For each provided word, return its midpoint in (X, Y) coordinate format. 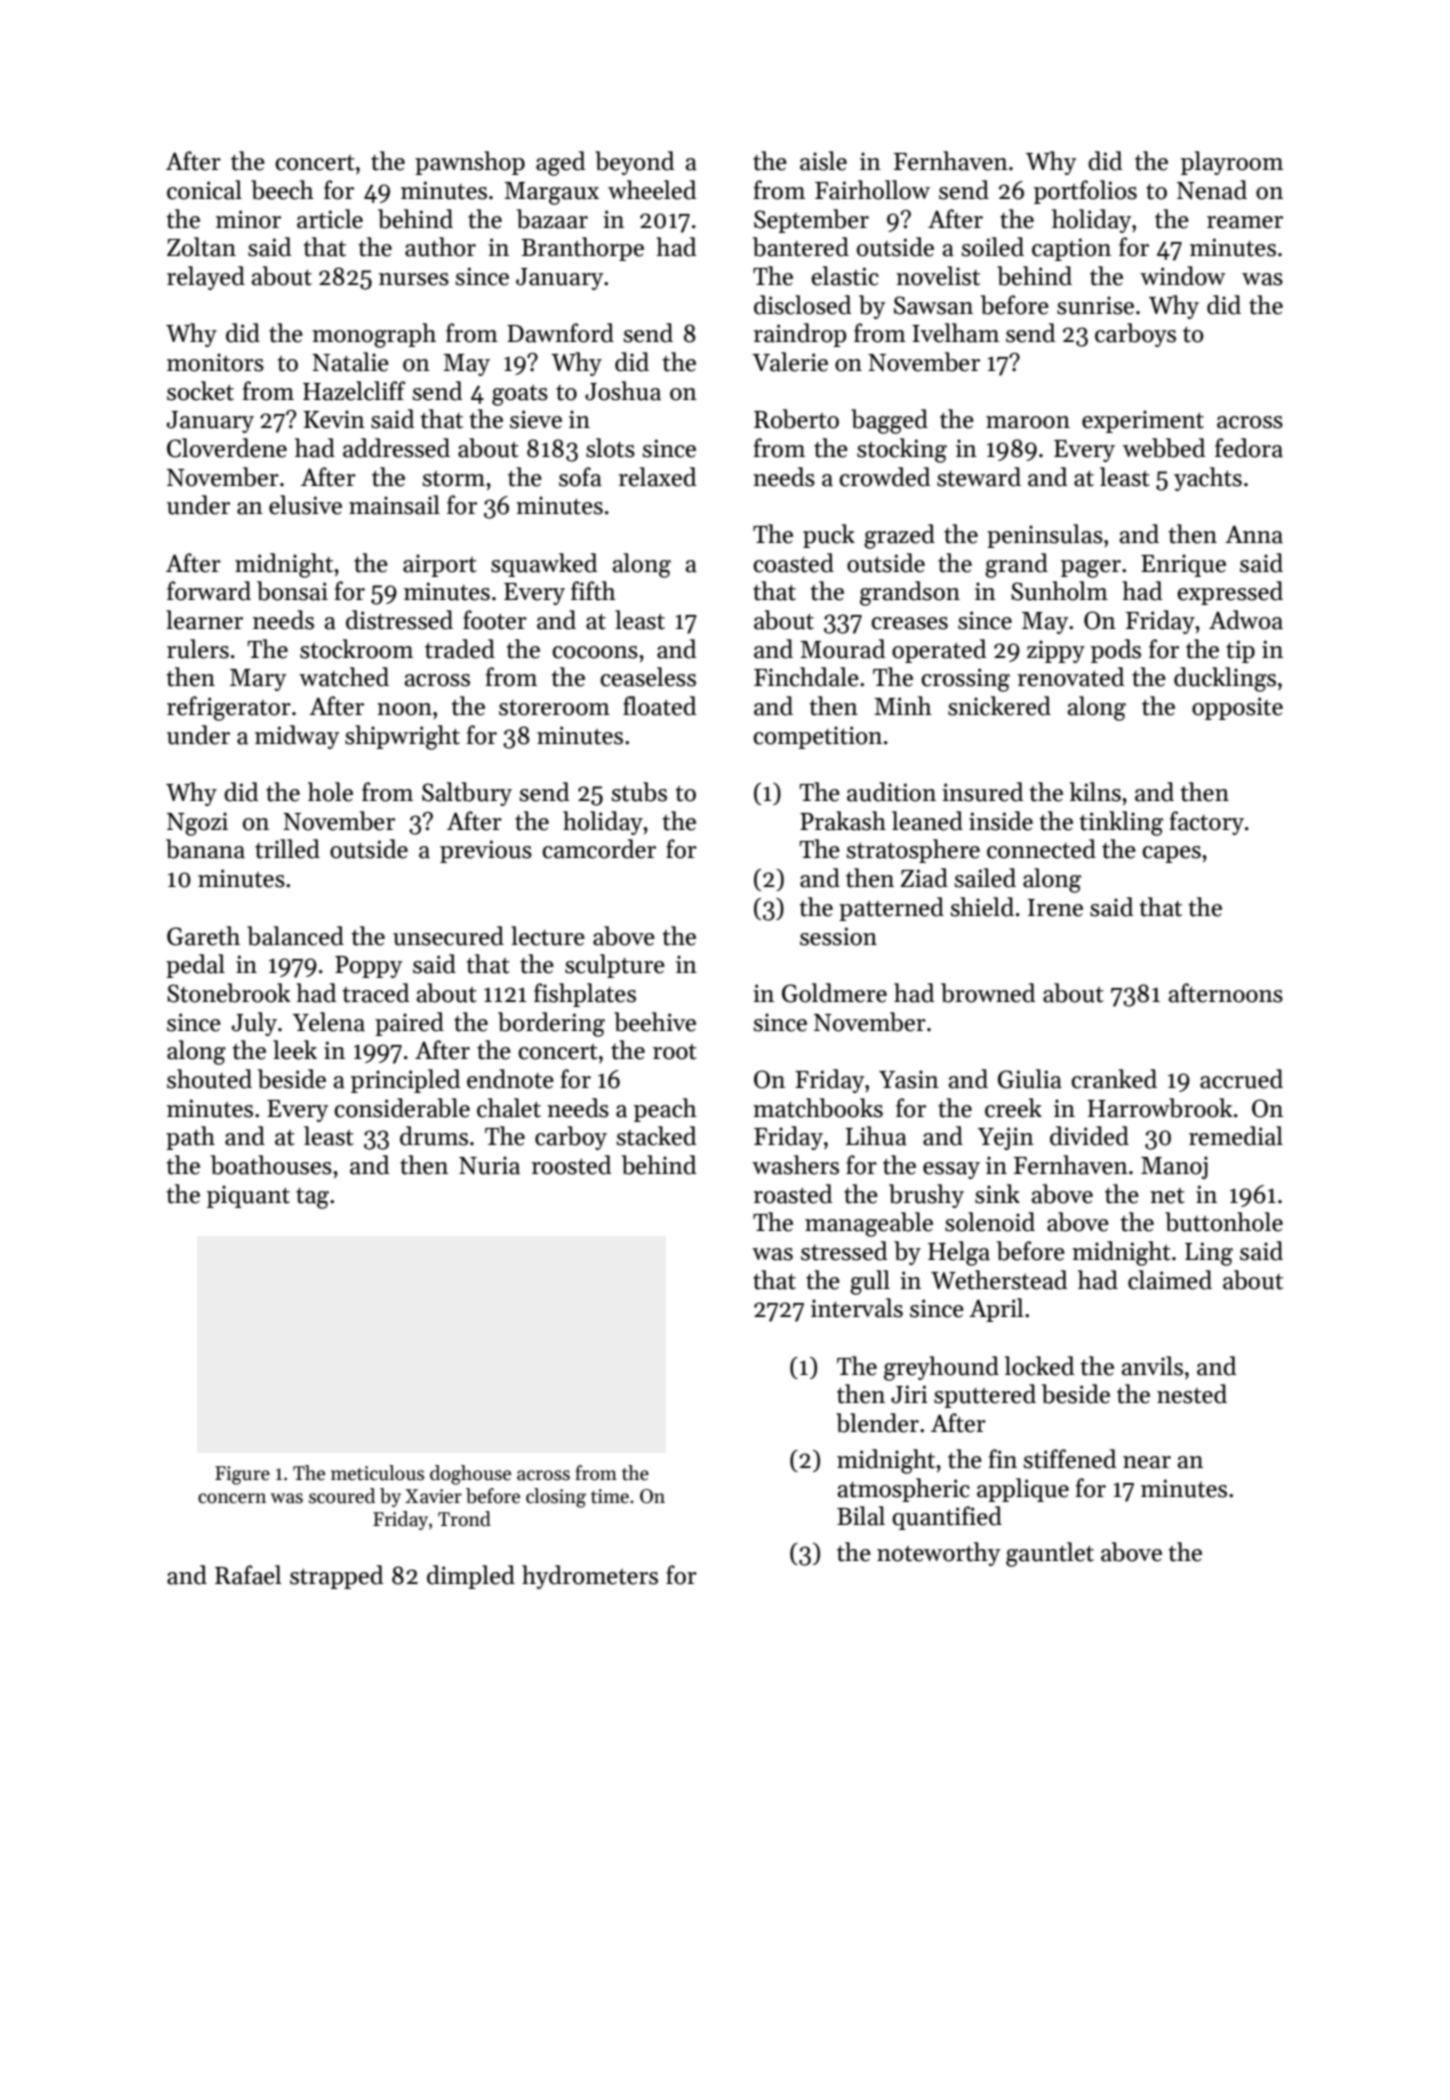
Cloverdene (227, 448)
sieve (536, 419)
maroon (1028, 422)
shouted (209, 1079)
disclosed (802, 305)
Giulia (1030, 1079)
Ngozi (197, 824)
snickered (999, 706)
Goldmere (834, 993)
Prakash (843, 821)
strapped (336, 1577)
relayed (206, 278)
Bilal (861, 1516)
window (1182, 276)
